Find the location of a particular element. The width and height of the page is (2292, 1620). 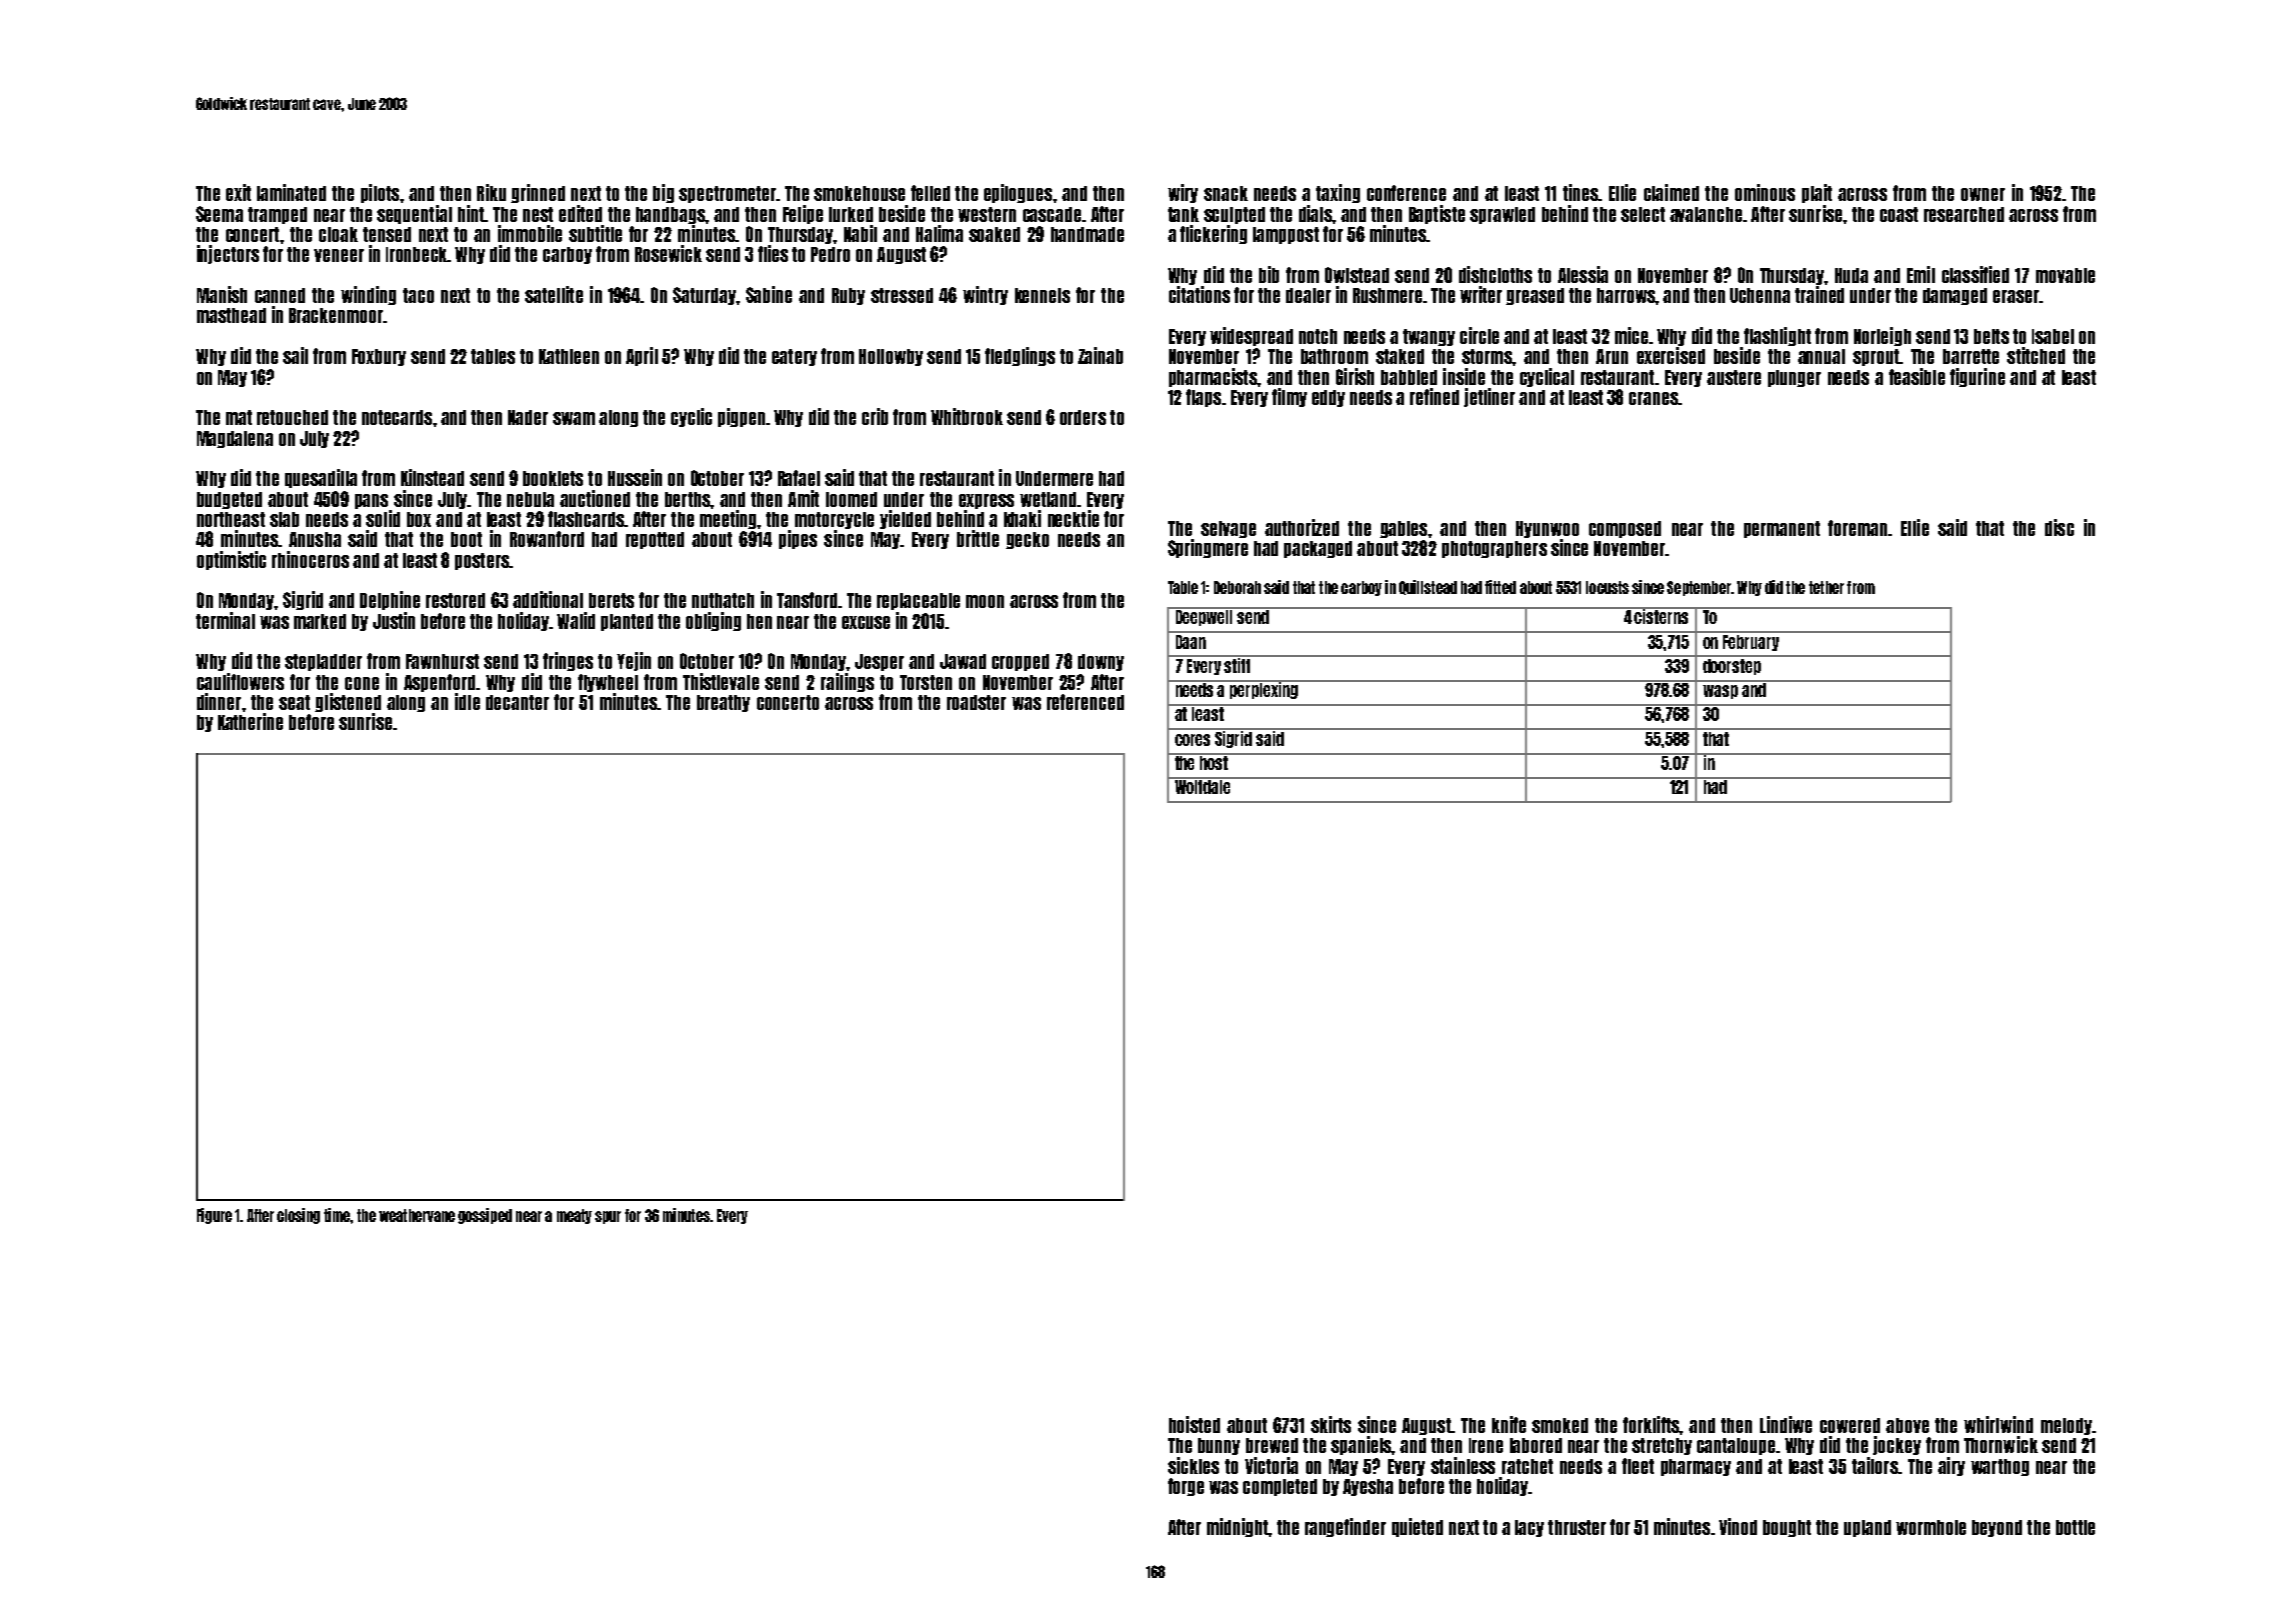

exit is located at coordinates (238, 192).
